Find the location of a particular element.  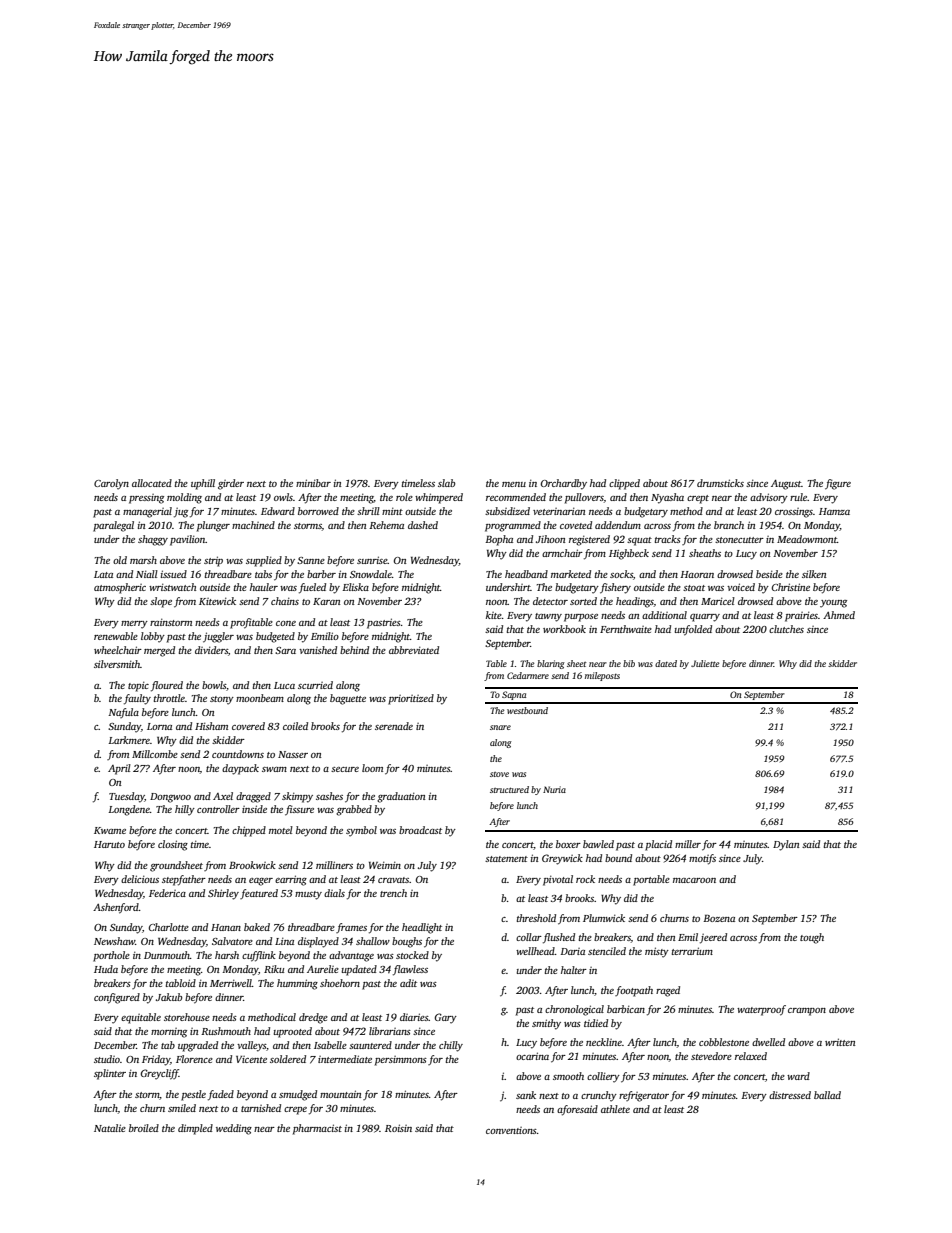

serenade is located at coordinates (394, 726).
